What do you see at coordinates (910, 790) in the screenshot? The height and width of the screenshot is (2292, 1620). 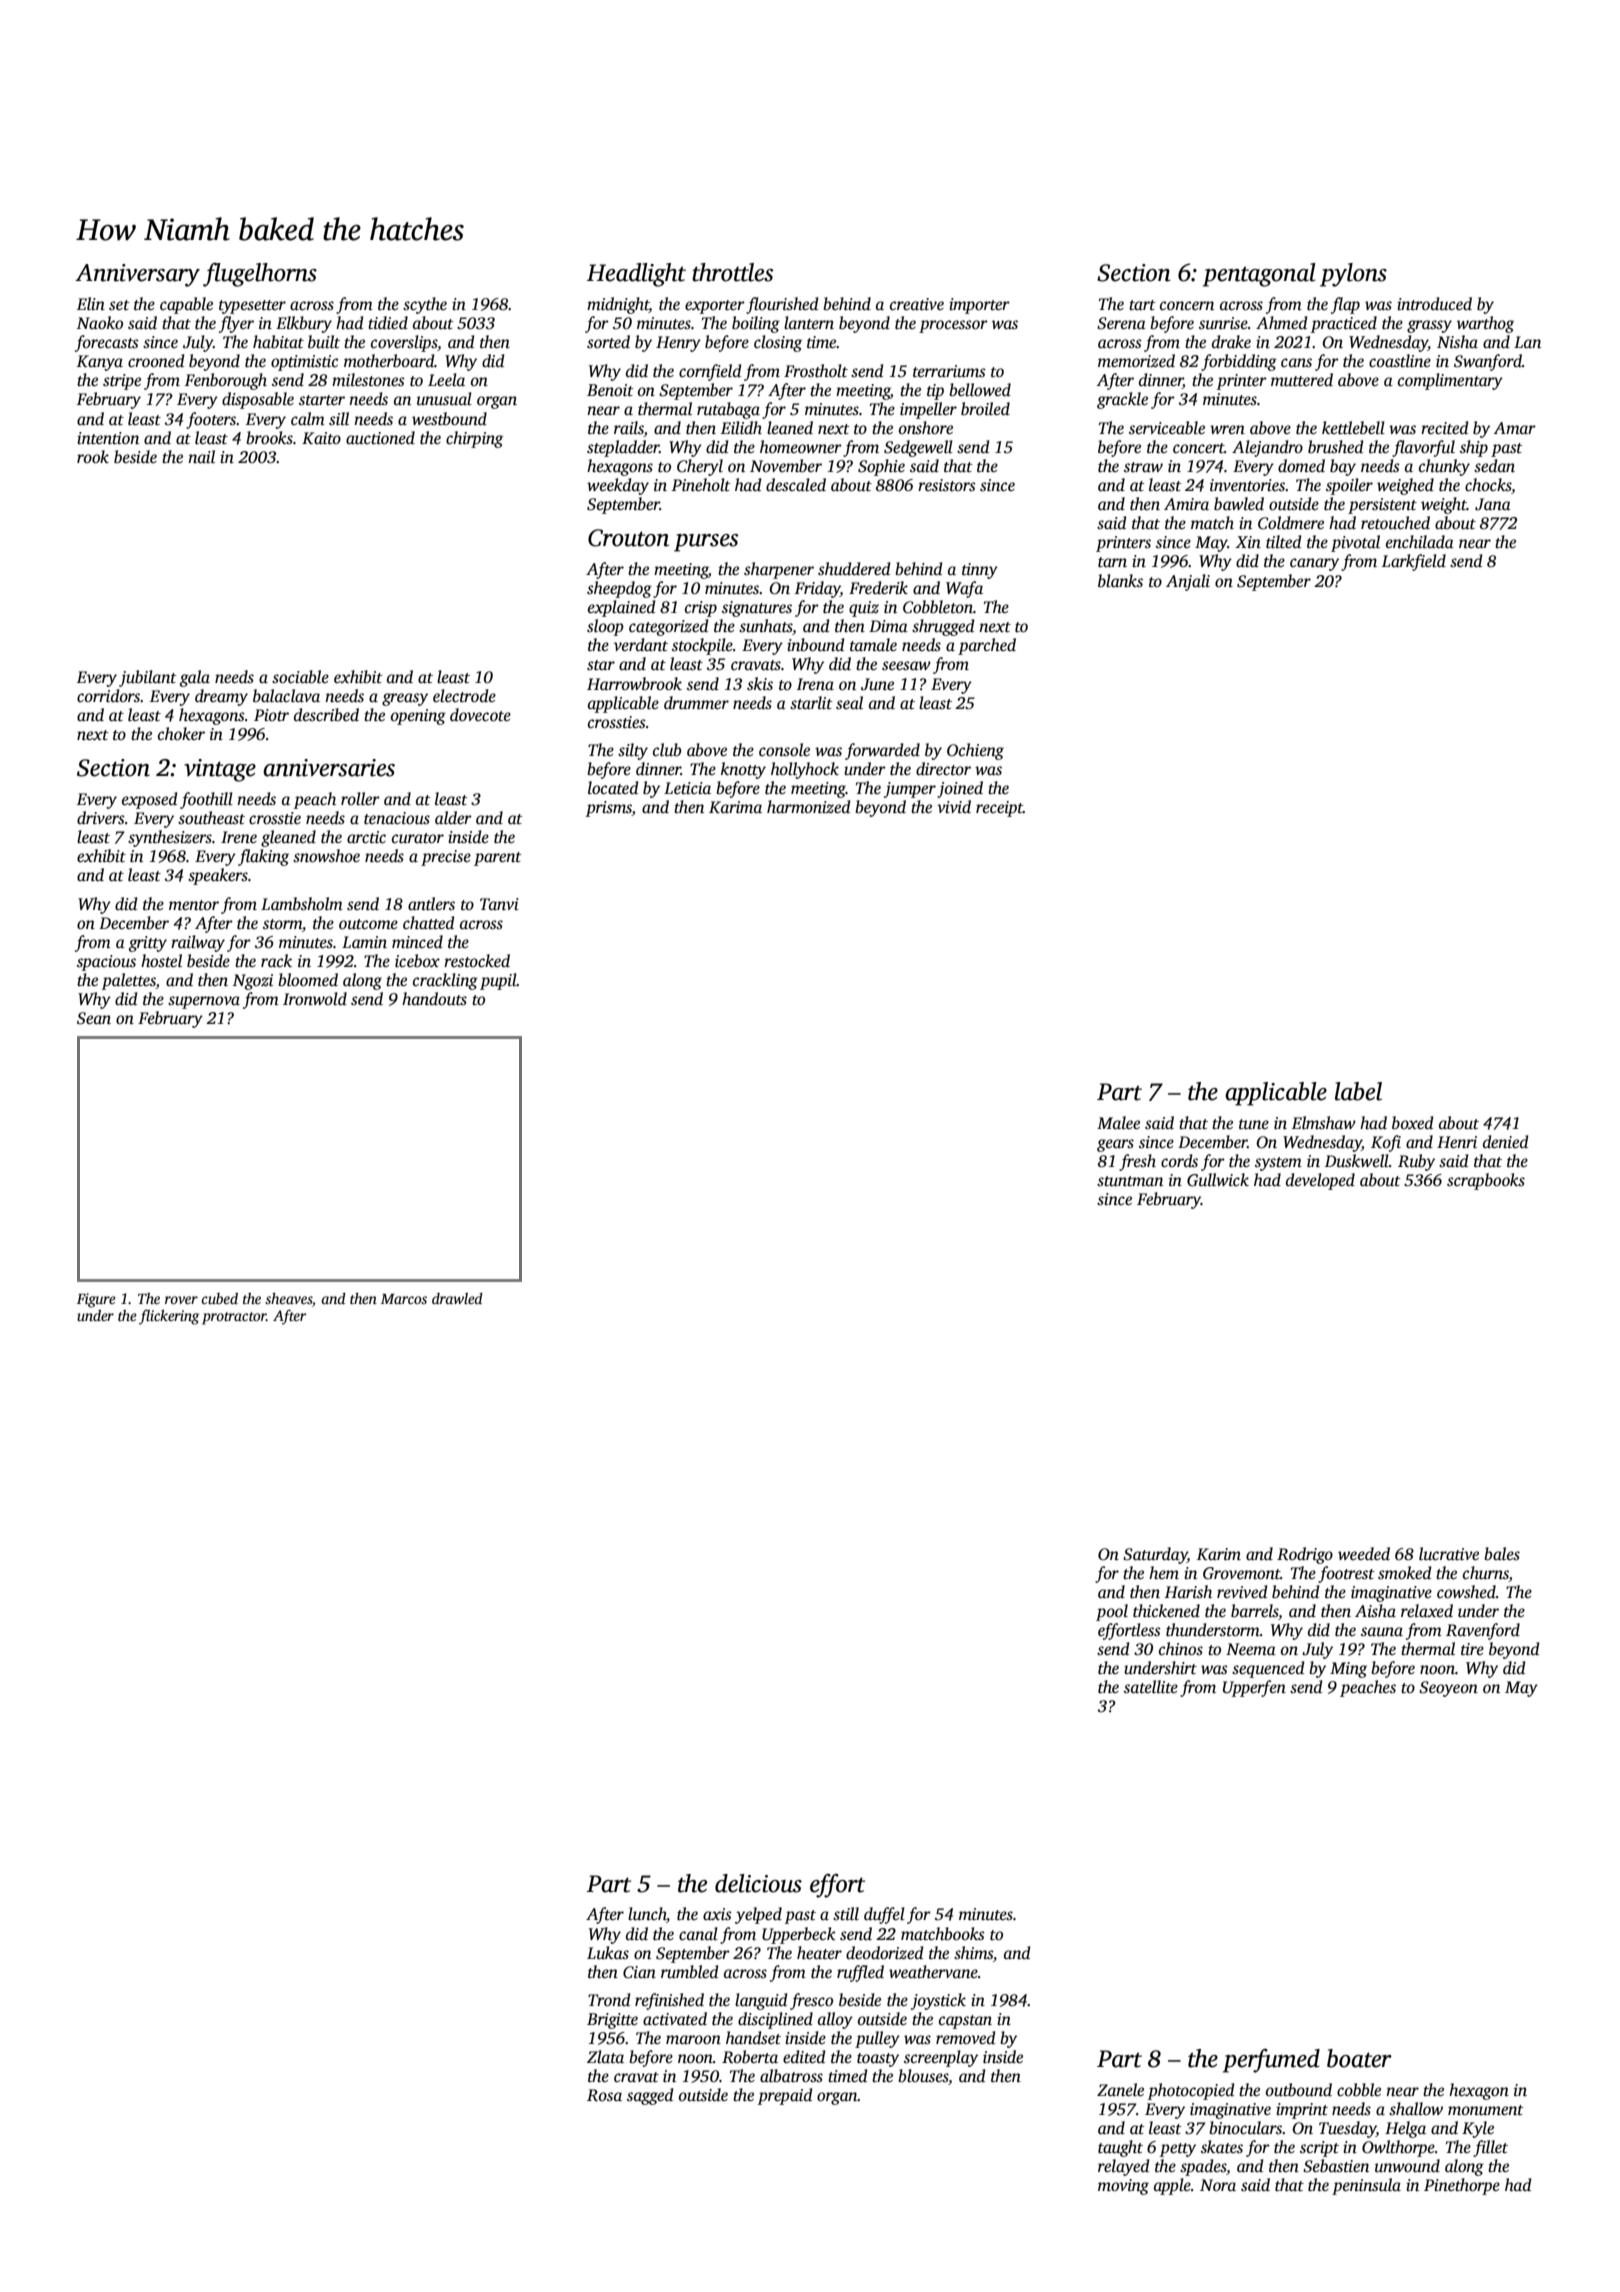 I see `jumper` at bounding box center [910, 790].
